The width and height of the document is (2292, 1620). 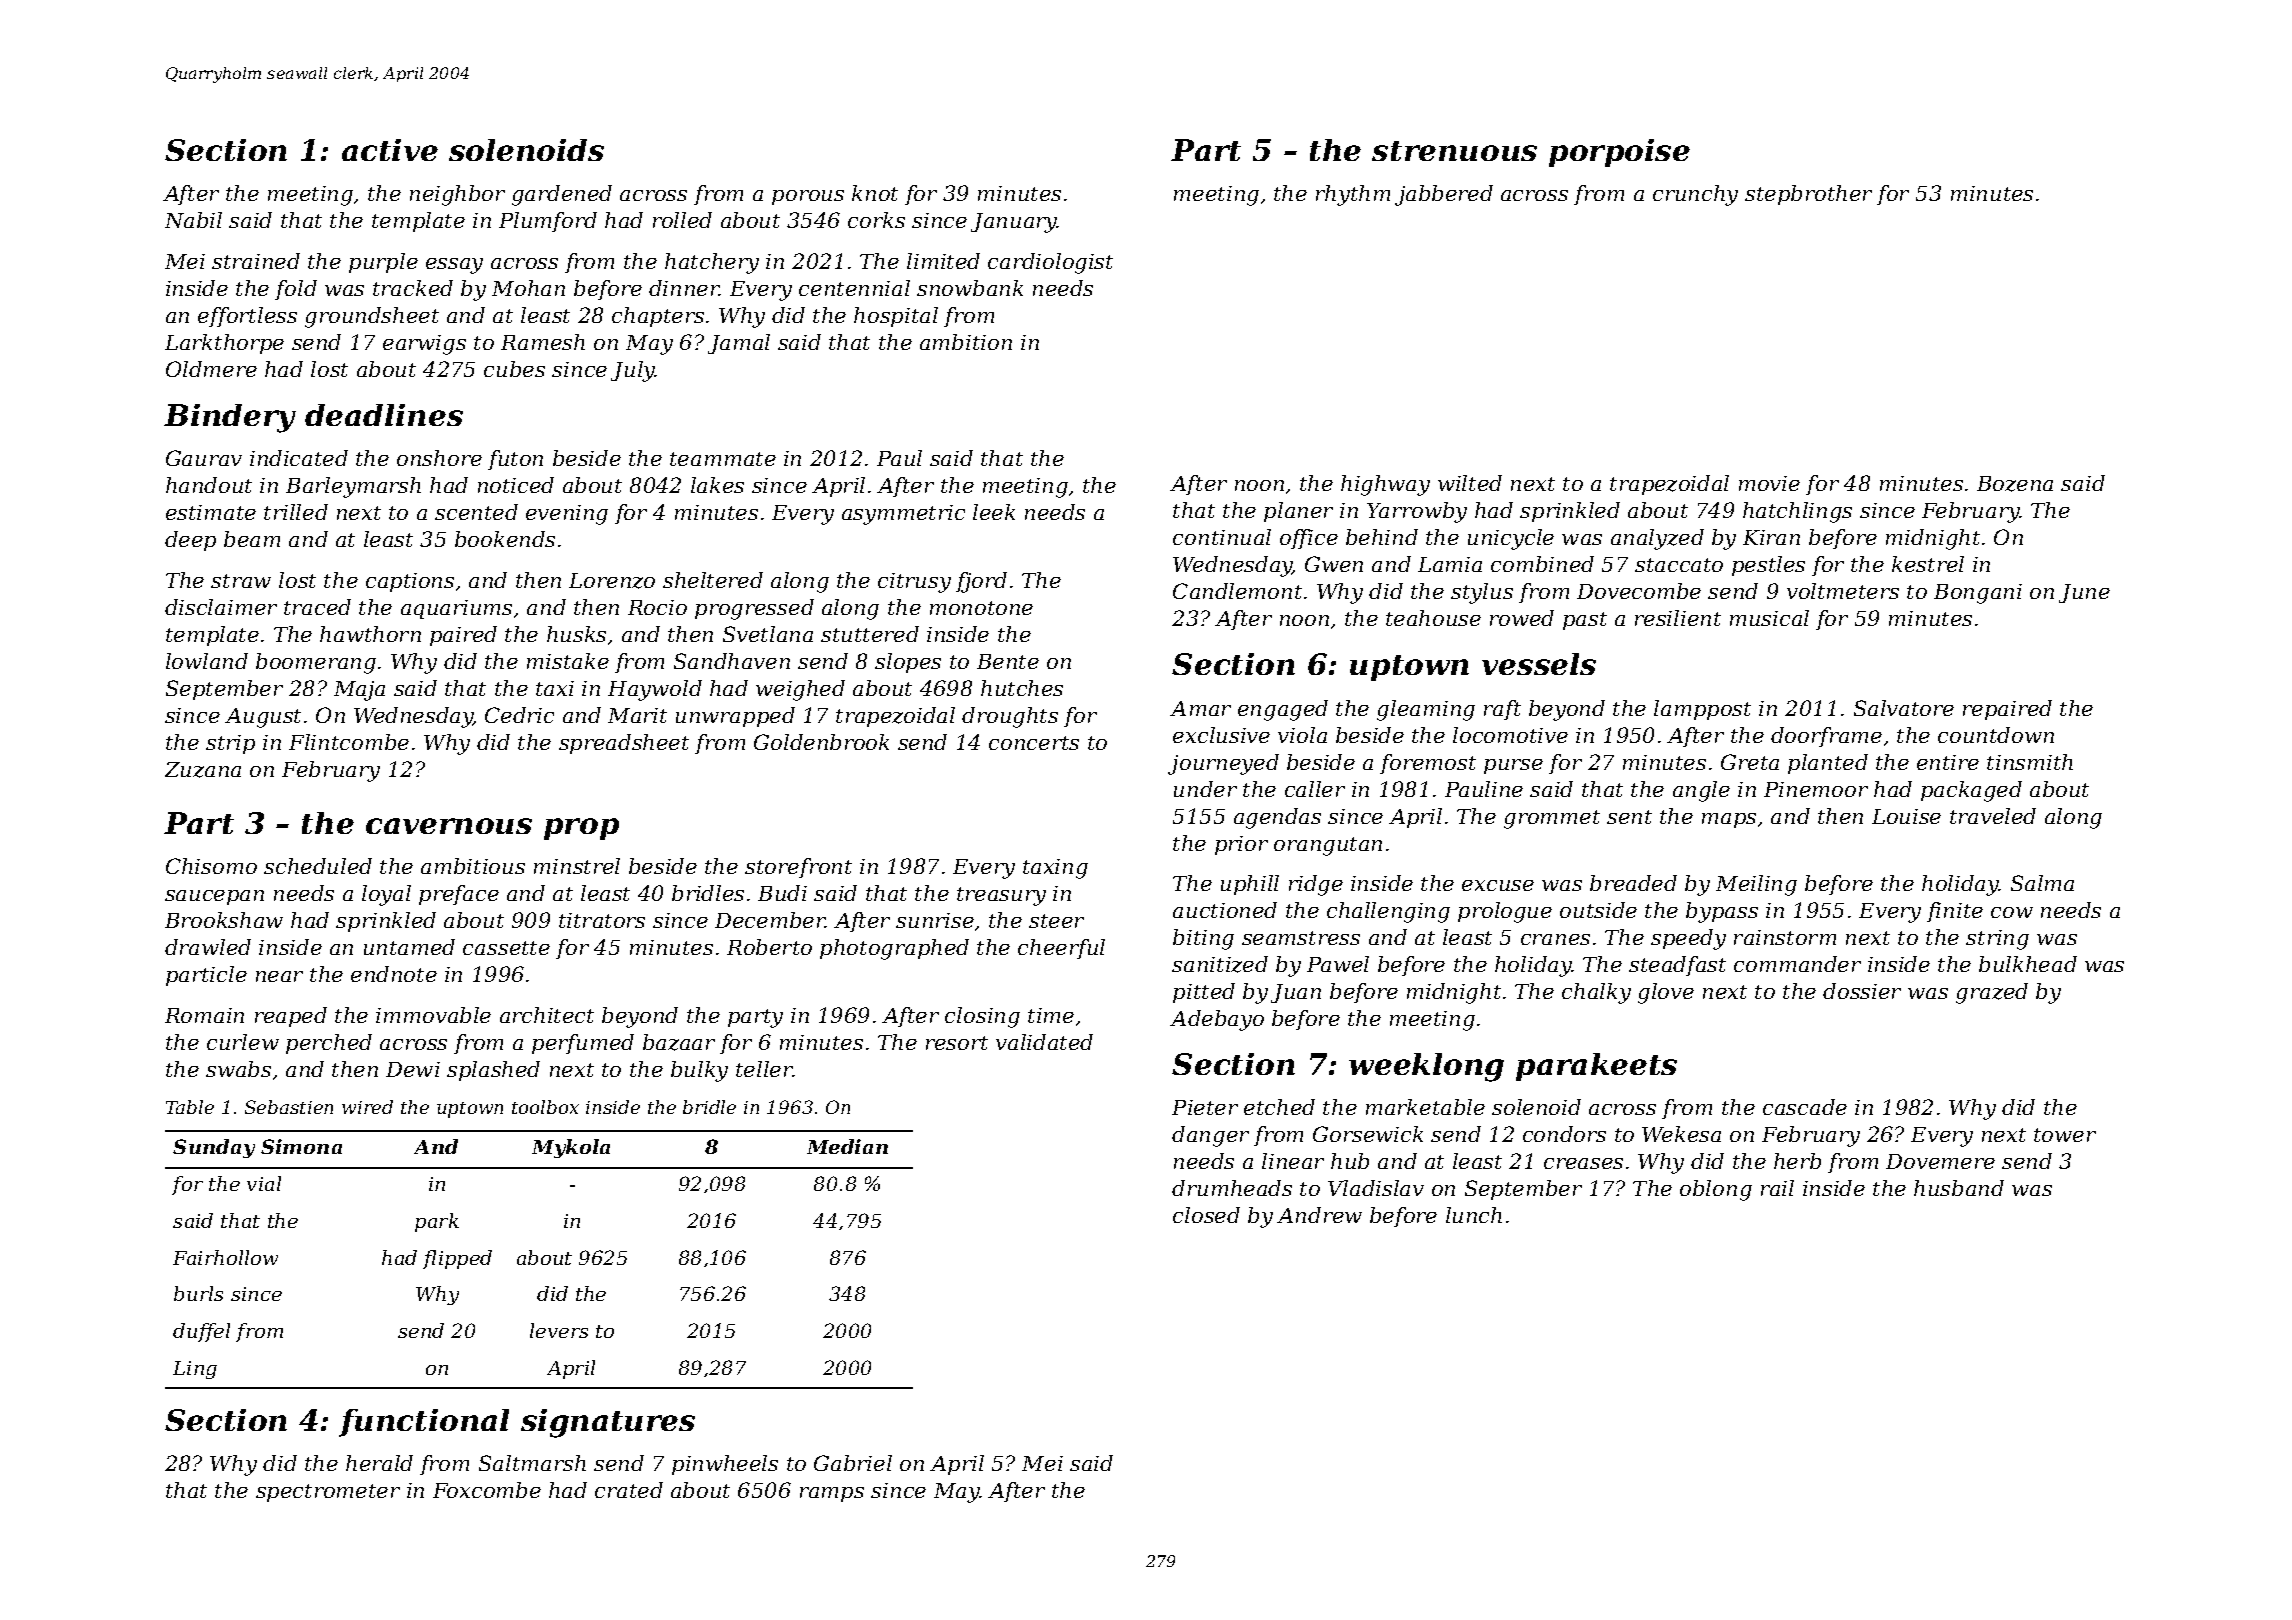 I want to click on Brookshaw, so click(x=224, y=920).
